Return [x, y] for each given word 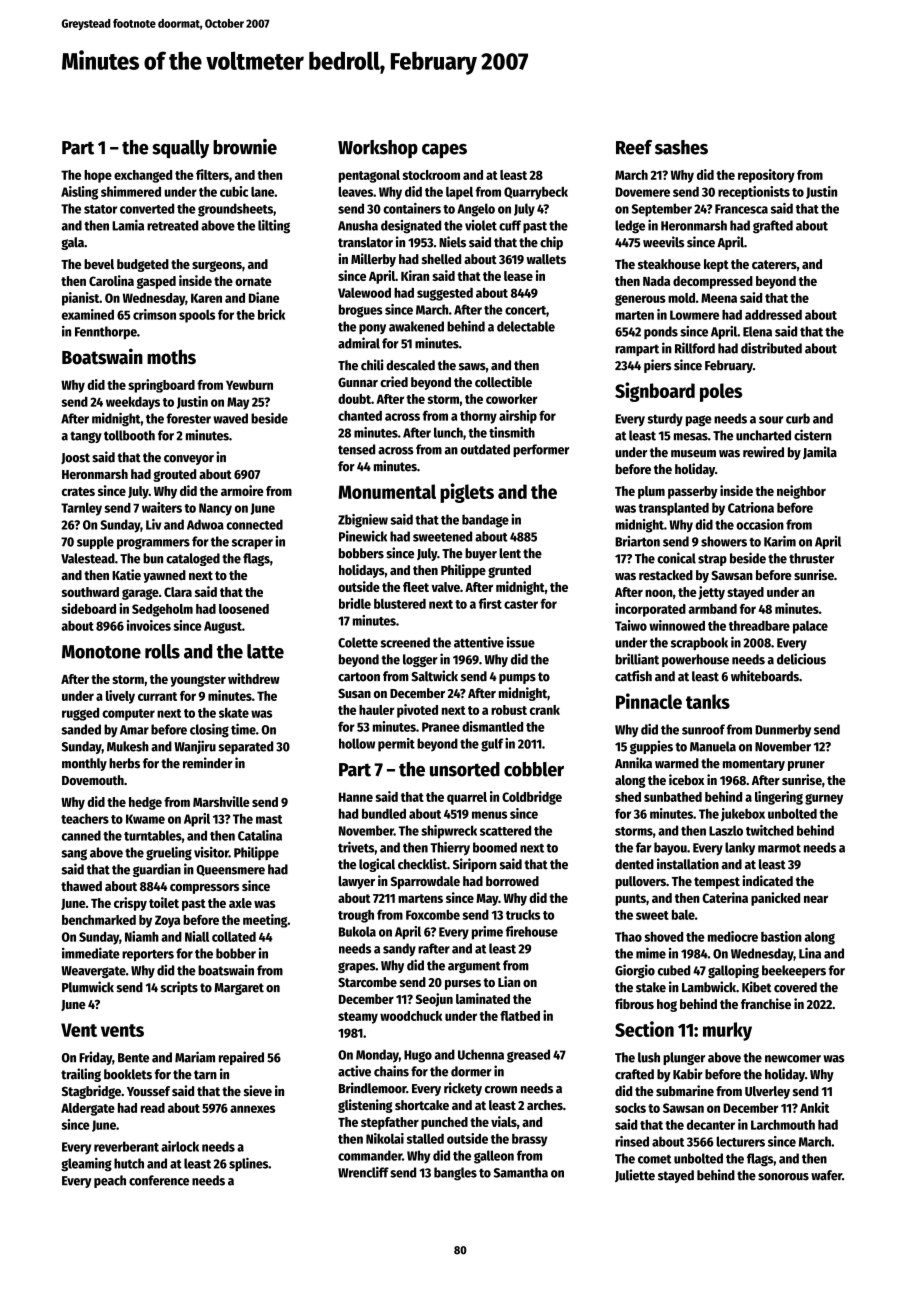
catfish [633, 676]
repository [766, 176]
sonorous [783, 1177]
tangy [86, 437]
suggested [445, 294]
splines [248, 1164]
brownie [245, 147]
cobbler [534, 769]
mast [269, 819]
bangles [455, 1174]
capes [444, 151]
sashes [681, 147]
